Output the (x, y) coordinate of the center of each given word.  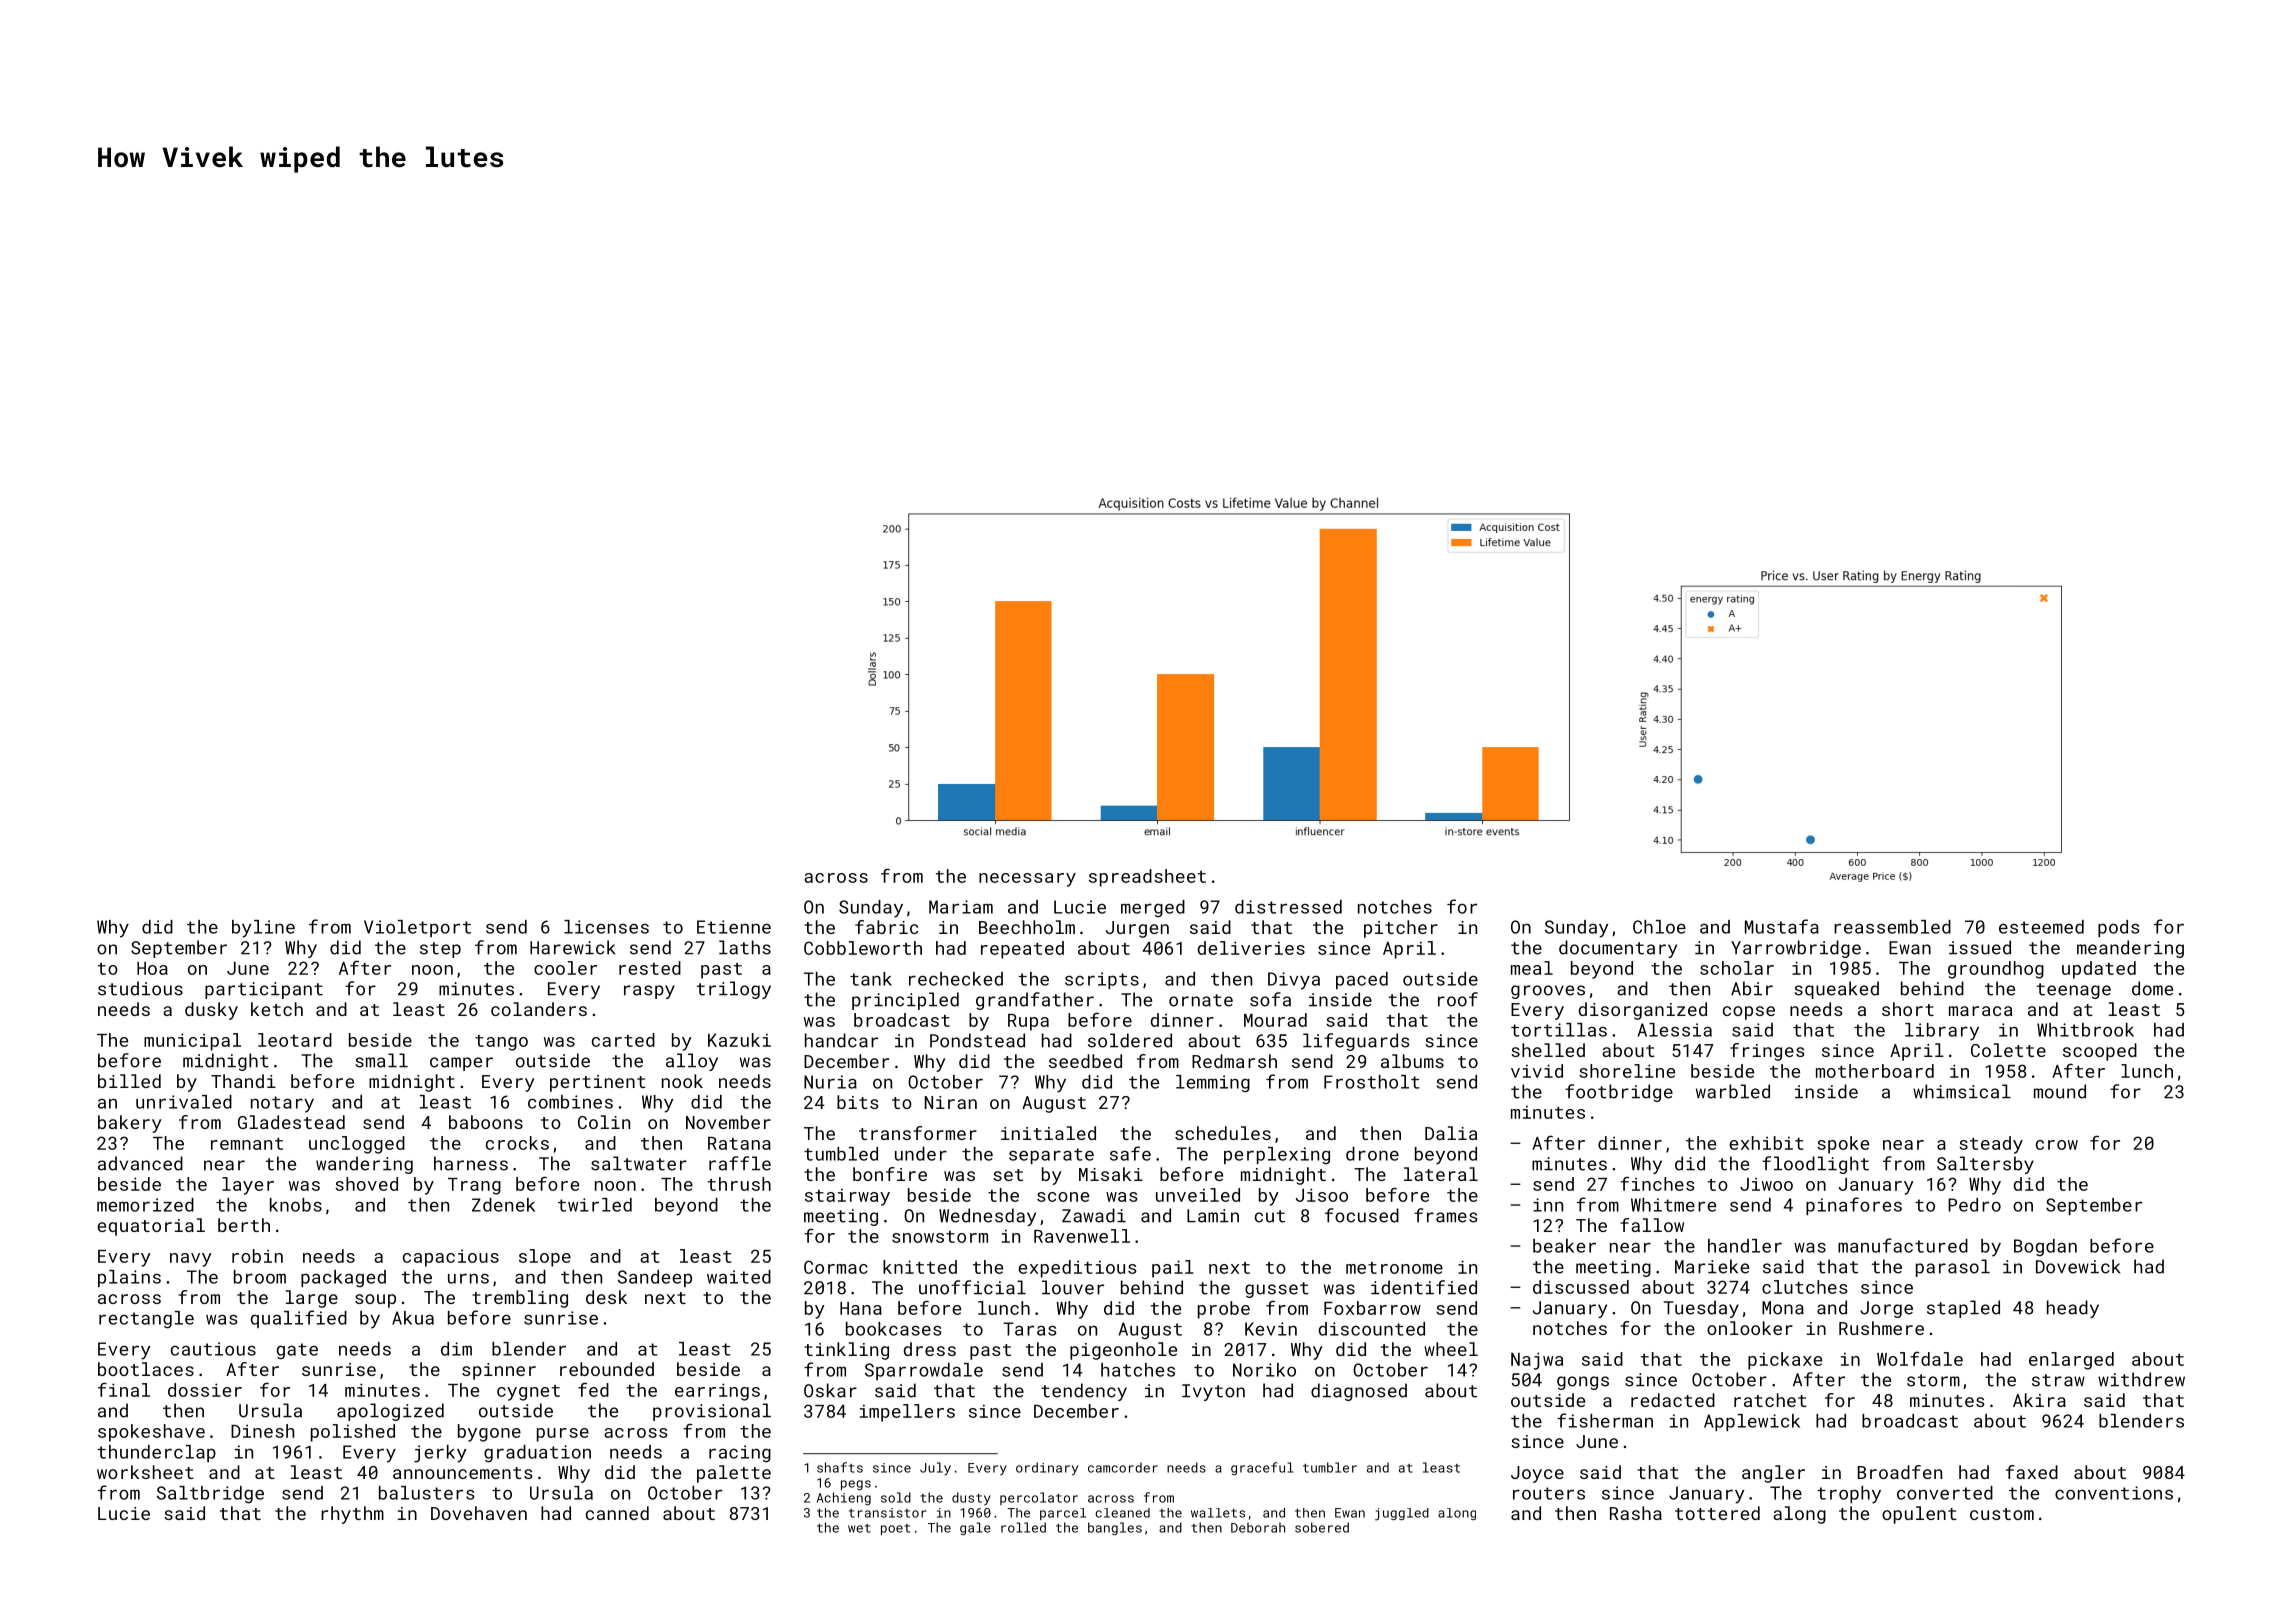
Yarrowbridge (1796, 949)
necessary (1027, 880)
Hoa (152, 968)
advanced (140, 1163)
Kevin (1271, 1329)
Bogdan (2045, 1248)
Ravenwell (1082, 1236)
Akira (2039, 1400)
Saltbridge (210, 1495)
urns (468, 1278)
